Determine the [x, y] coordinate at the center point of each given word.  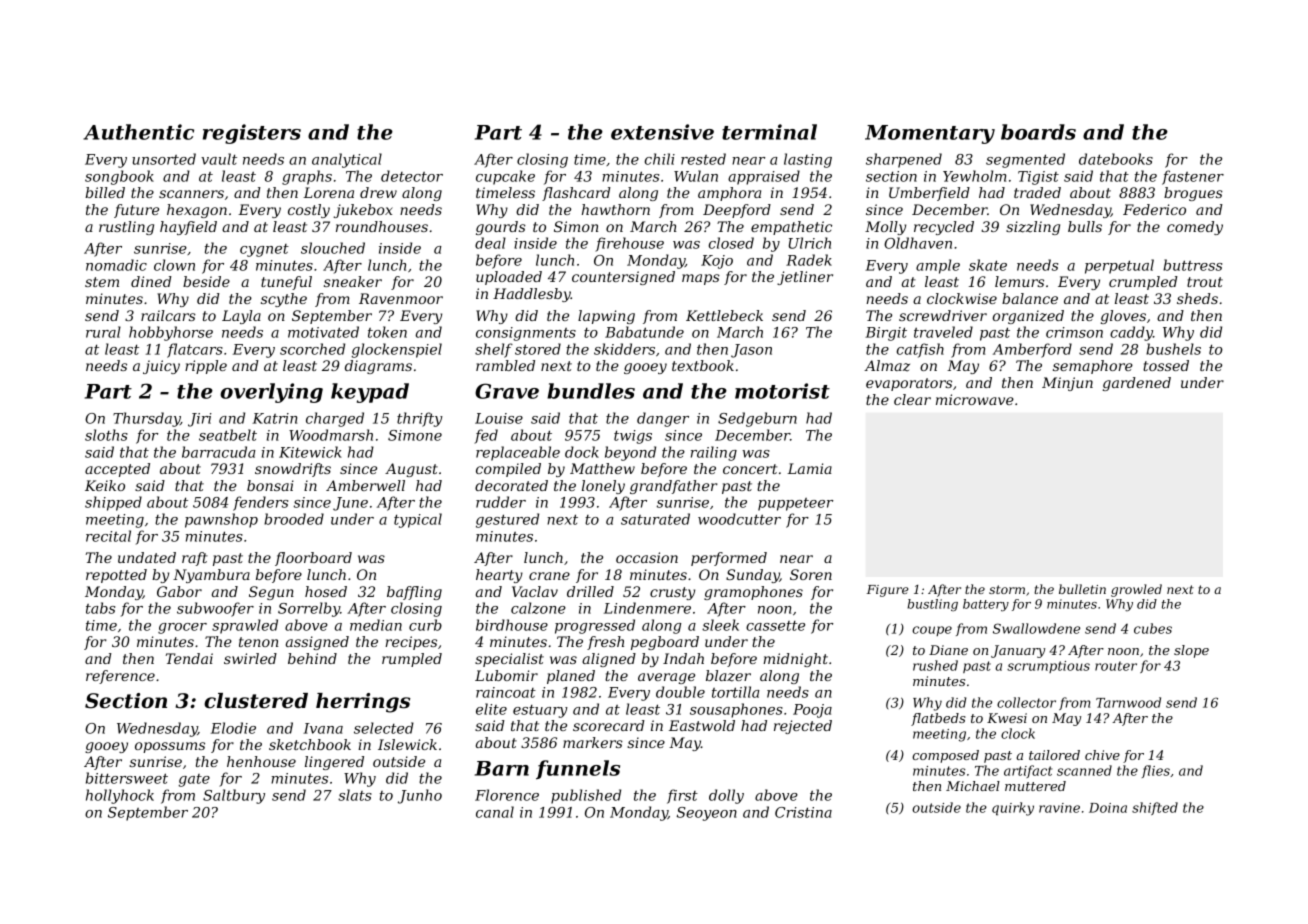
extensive [662, 132]
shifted [1155, 808]
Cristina [803, 812]
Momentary [930, 134]
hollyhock [120, 796]
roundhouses [382, 226]
